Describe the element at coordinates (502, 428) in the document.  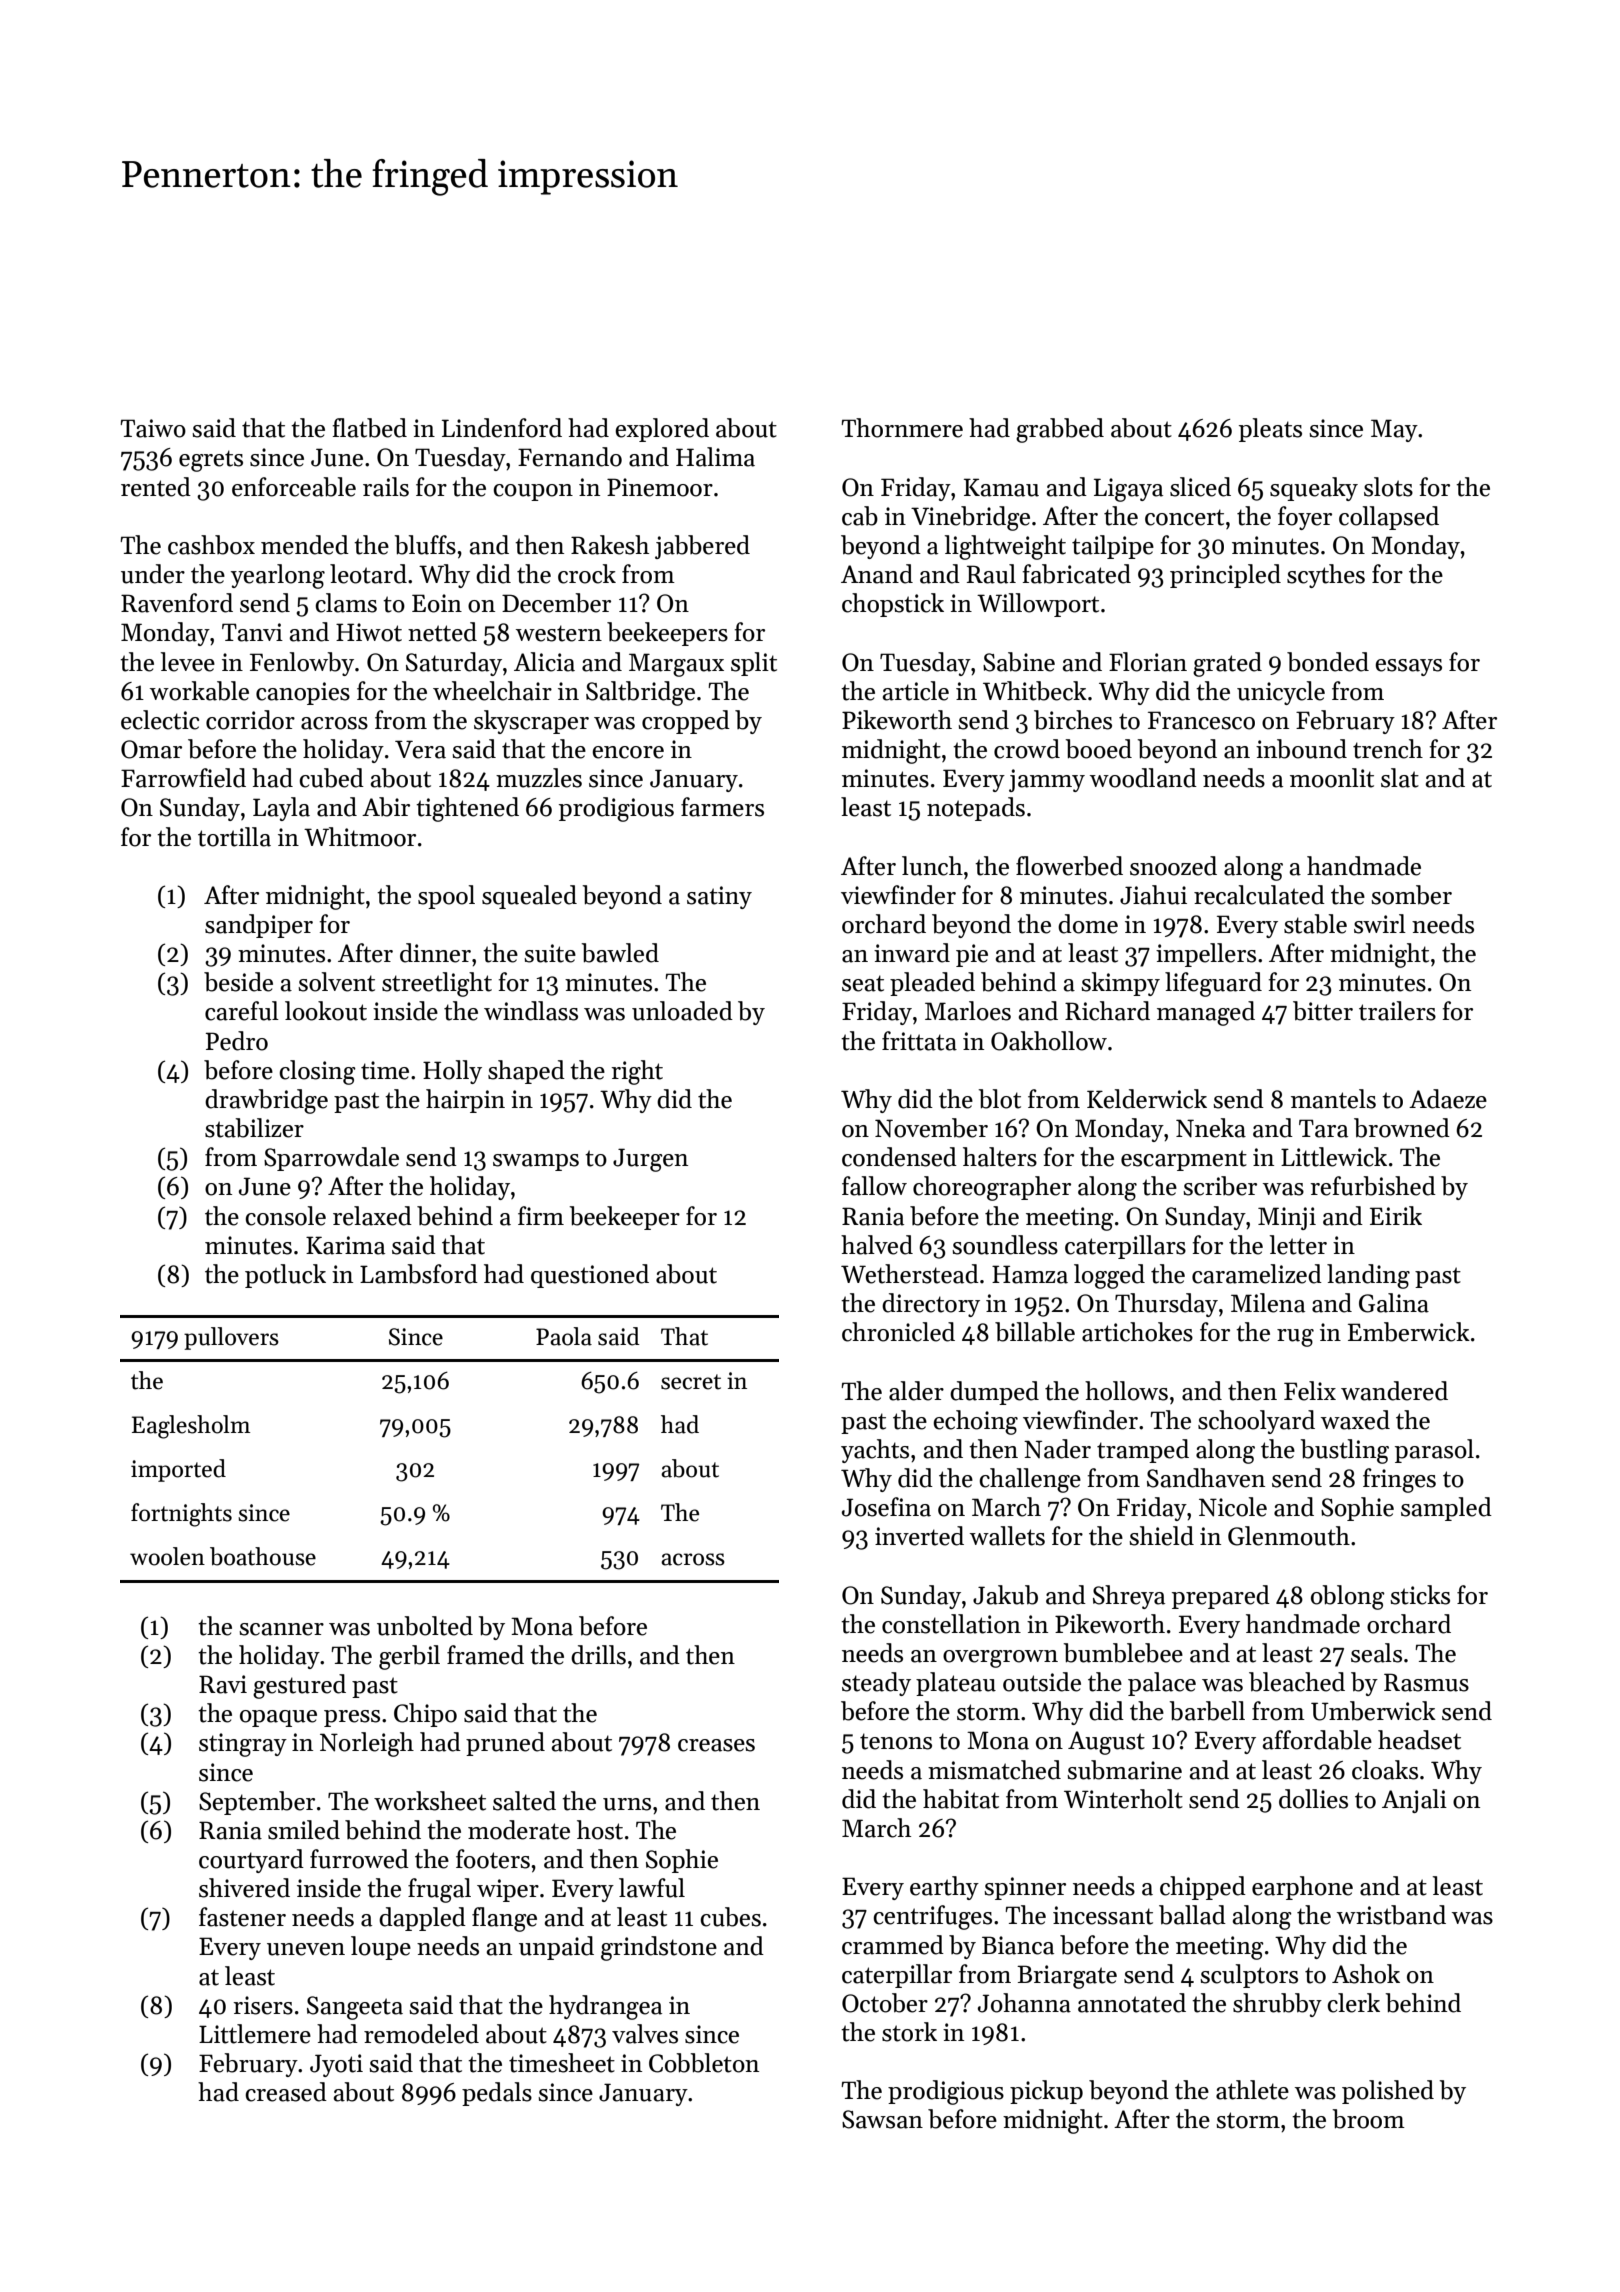
I see `Lindenford` at that location.
